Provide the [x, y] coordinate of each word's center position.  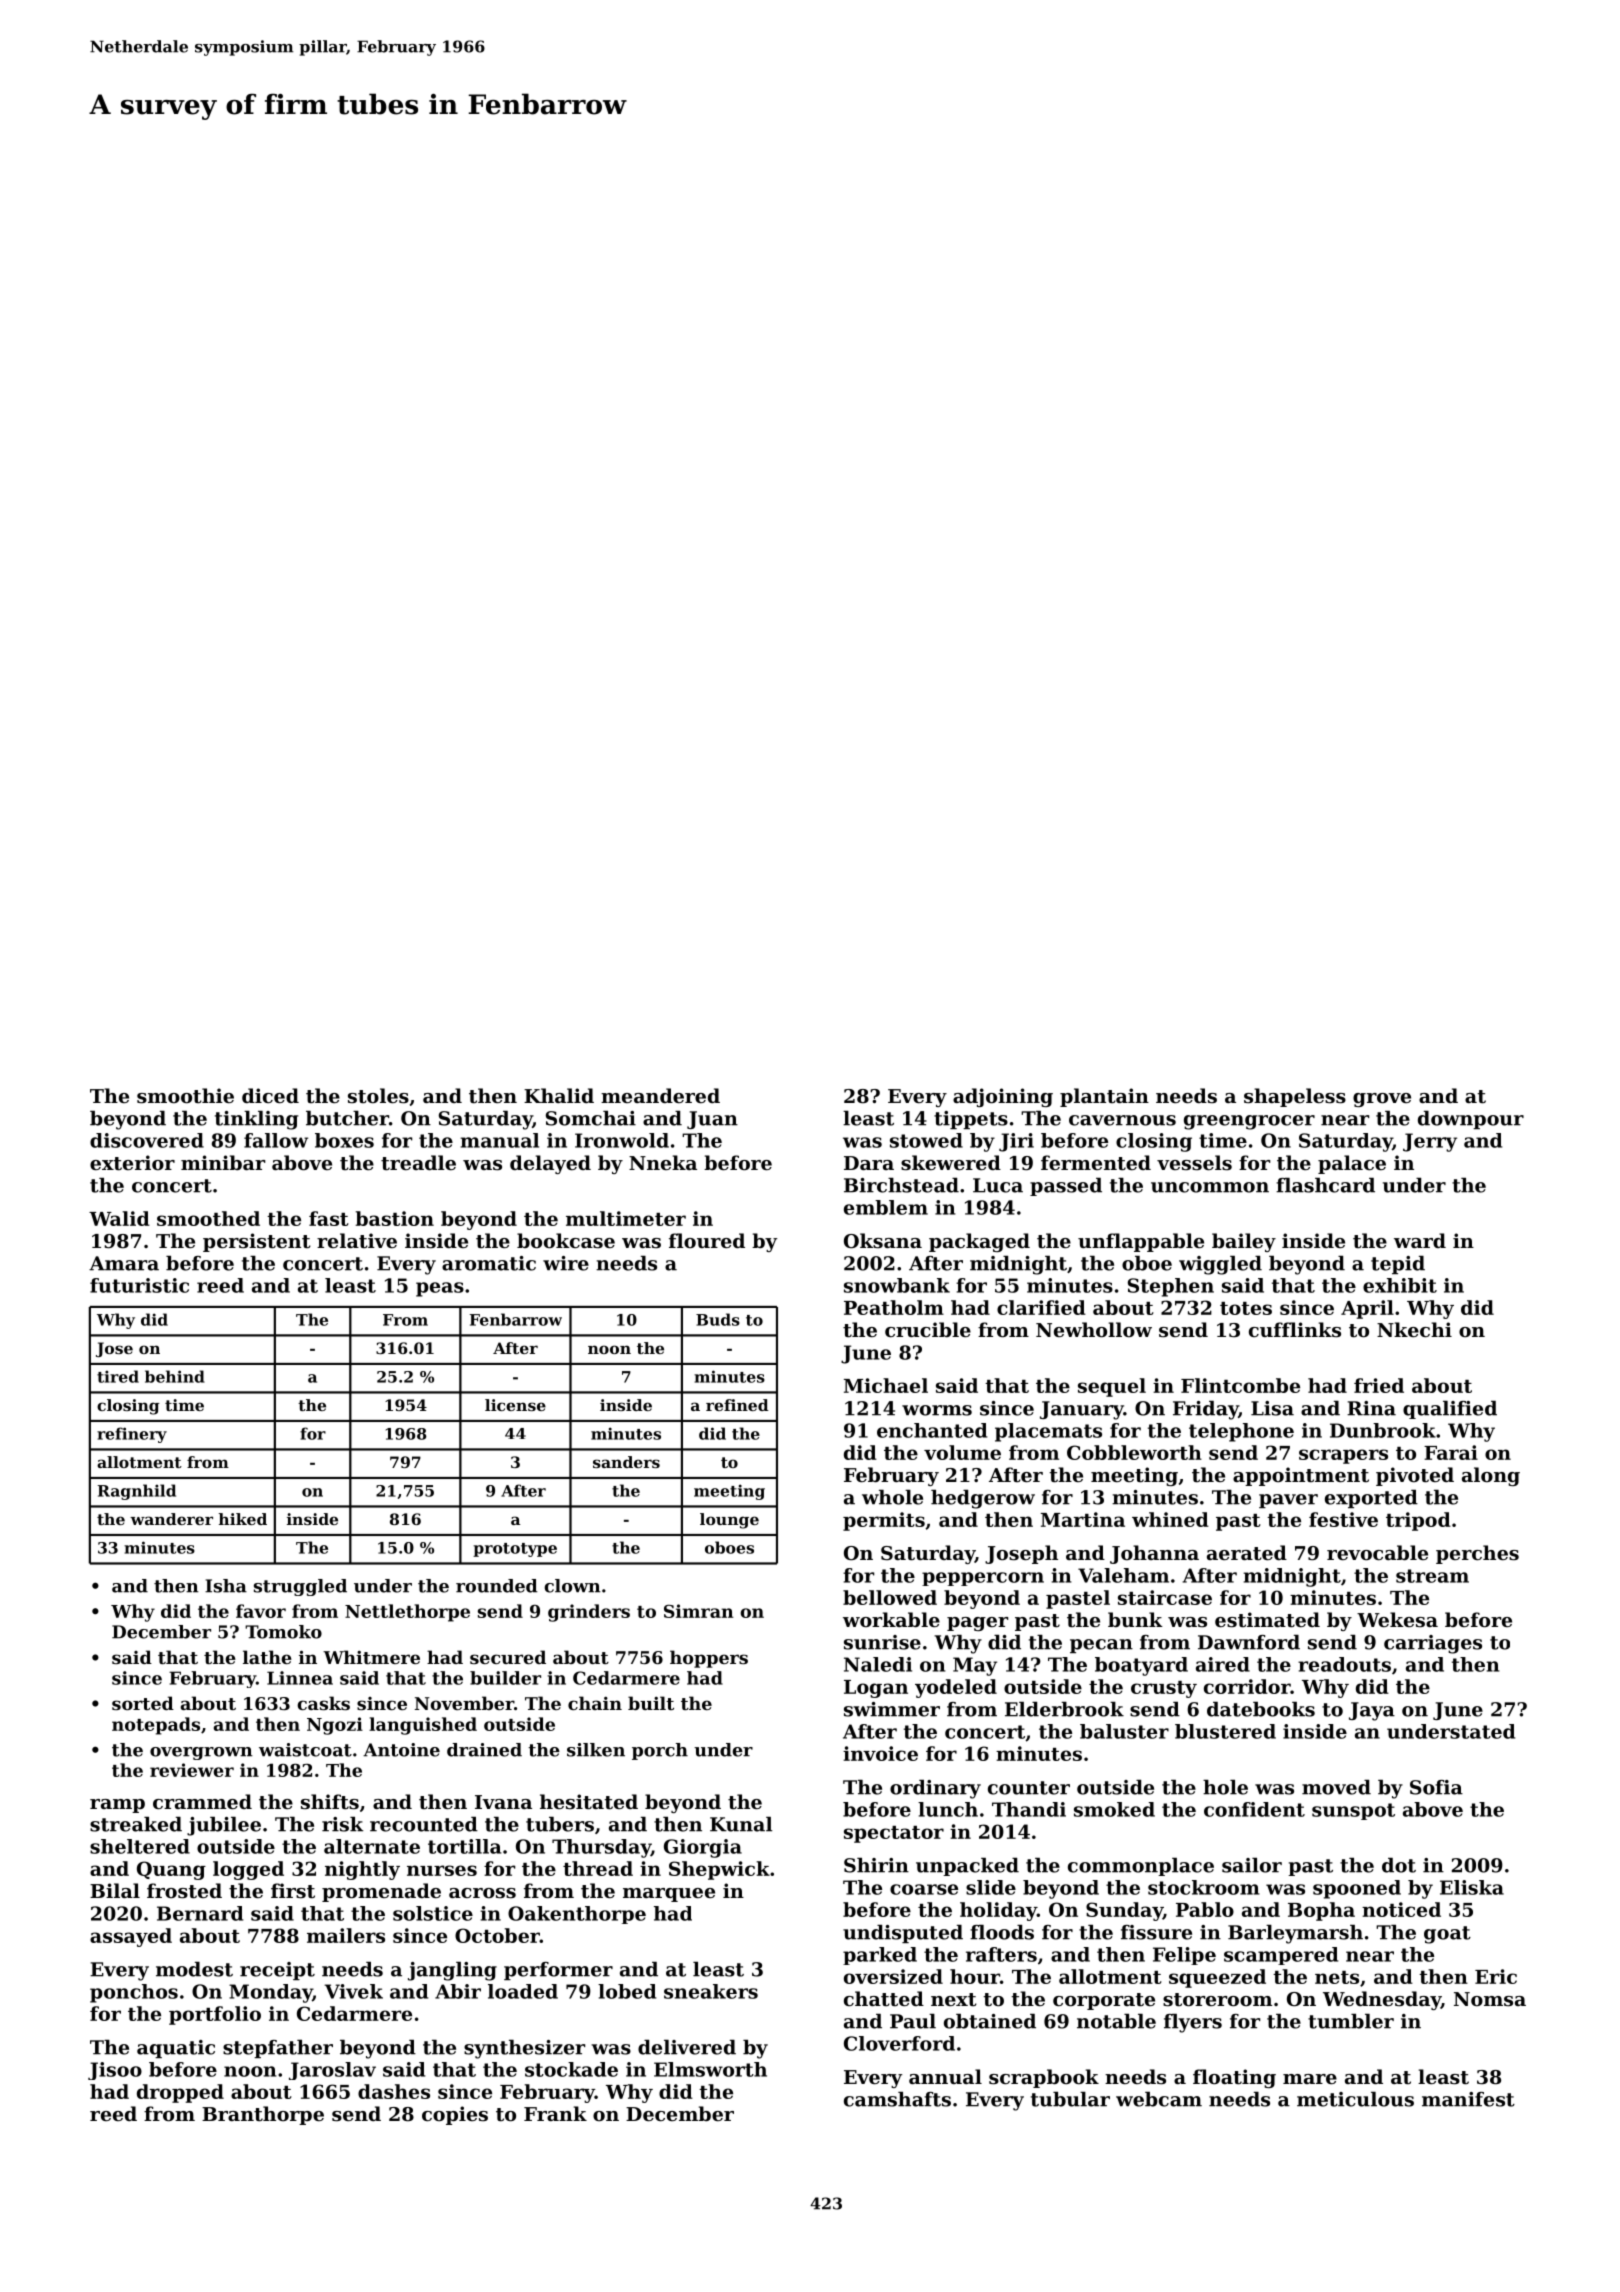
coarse [924, 1889]
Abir [458, 1991]
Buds [718, 1319]
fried [1379, 1385]
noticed [1401, 1909]
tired [118, 1376]
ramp [117, 1806]
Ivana [503, 1802]
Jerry [1430, 1142]
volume [962, 1452]
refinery [132, 1435]
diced [270, 1095]
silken [596, 1750]
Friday [1205, 1410]
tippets [971, 1120]
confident [1254, 1809]
